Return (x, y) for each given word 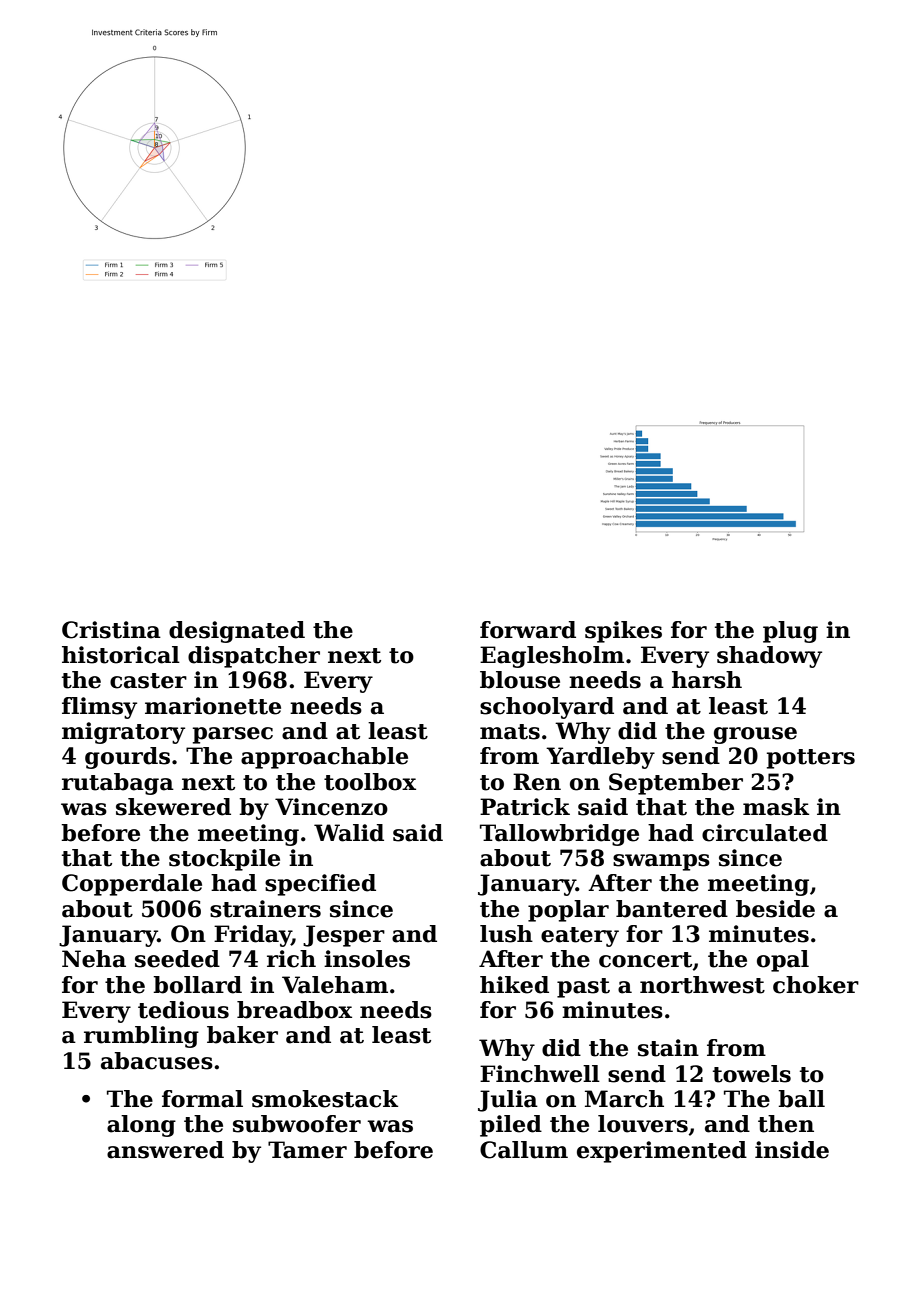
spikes (623, 632)
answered (165, 1150)
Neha (94, 959)
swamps (661, 862)
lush (506, 934)
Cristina (111, 630)
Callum (524, 1150)
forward (528, 630)
